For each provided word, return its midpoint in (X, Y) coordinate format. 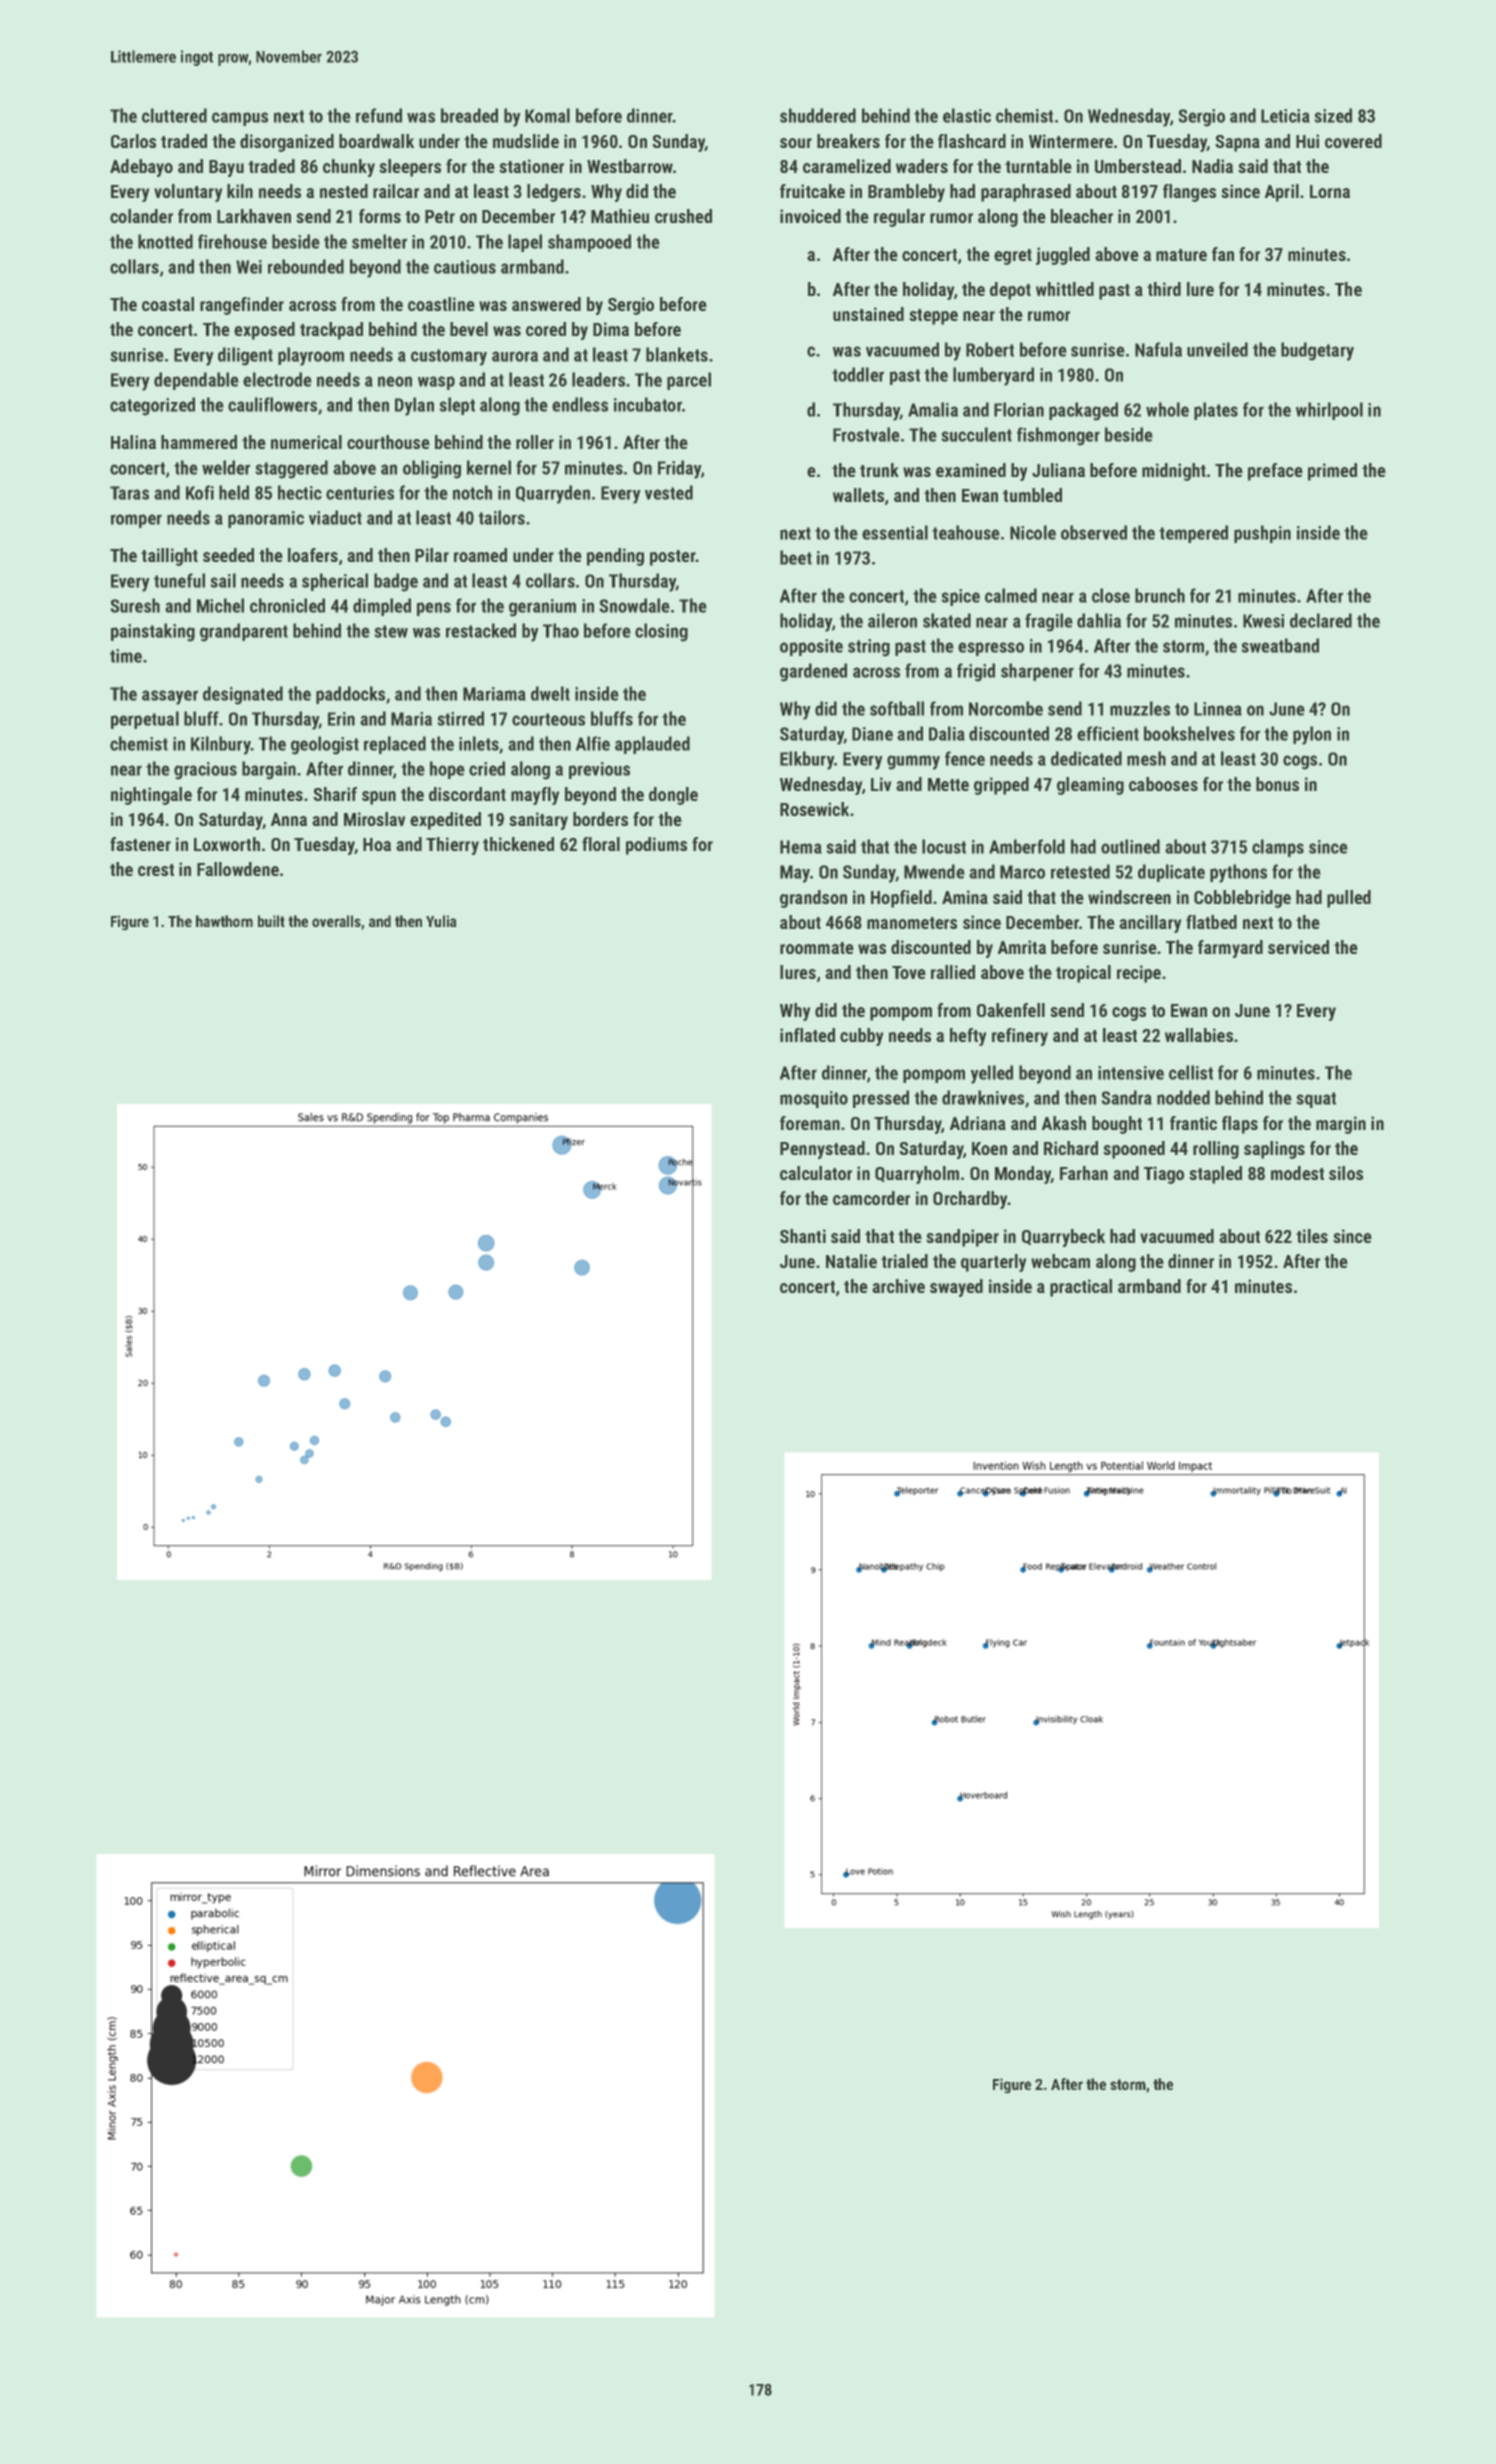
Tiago (1164, 1175)
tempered (1193, 534)
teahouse (966, 532)
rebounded (306, 266)
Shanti (803, 1236)
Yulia (441, 921)
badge (396, 582)
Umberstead (1138, 166)
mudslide (526, 141)
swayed (956, 1288)
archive (898, 1286)
